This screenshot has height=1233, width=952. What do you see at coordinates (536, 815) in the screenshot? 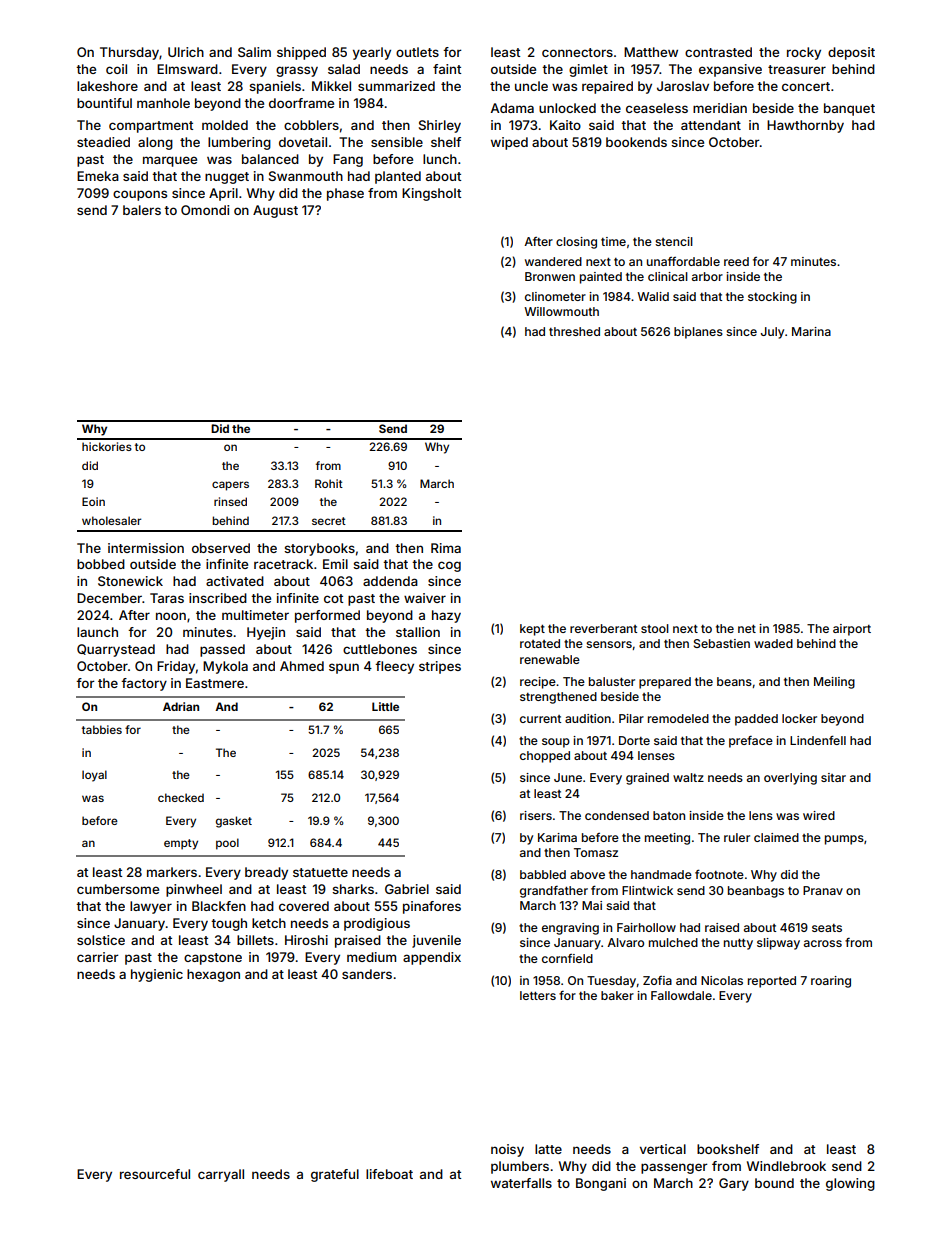
I see `risers` at bounding box center [536, 815].
